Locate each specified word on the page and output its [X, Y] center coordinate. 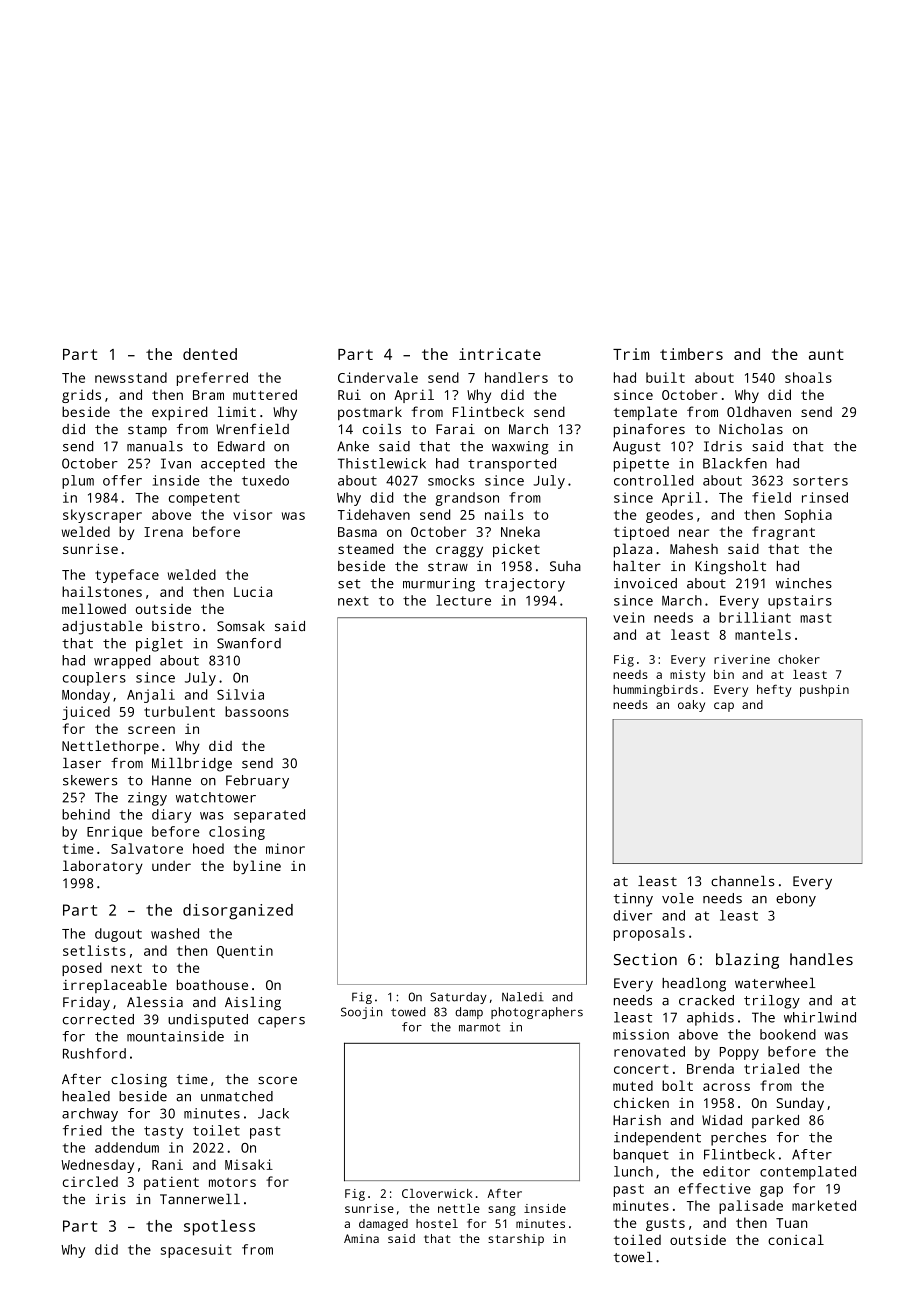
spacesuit [196, 1251]
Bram [208, 395]
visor [252, 514]
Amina [361, 1238]
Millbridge [192, 765]
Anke [353, 446]
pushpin [824, 691]
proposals [649, 934]
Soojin [361, 1013]
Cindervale [378, 377]
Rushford [94, 1053]
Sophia [808, 516]
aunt [826, 354]
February [257, 782]
